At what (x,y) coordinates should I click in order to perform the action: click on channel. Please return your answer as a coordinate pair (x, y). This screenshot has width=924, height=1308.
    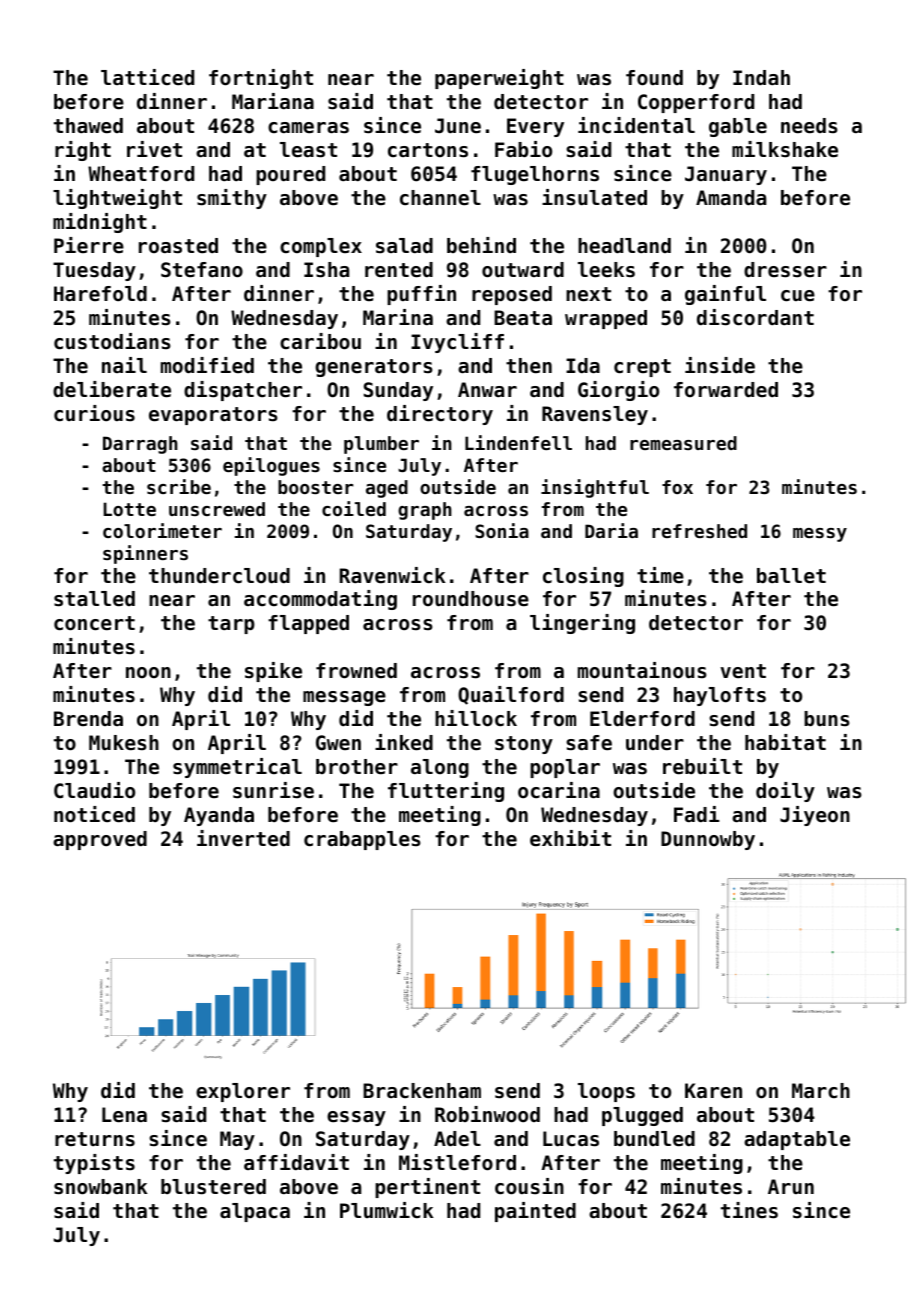
    Looking at the image, I should click on (440, 198).
